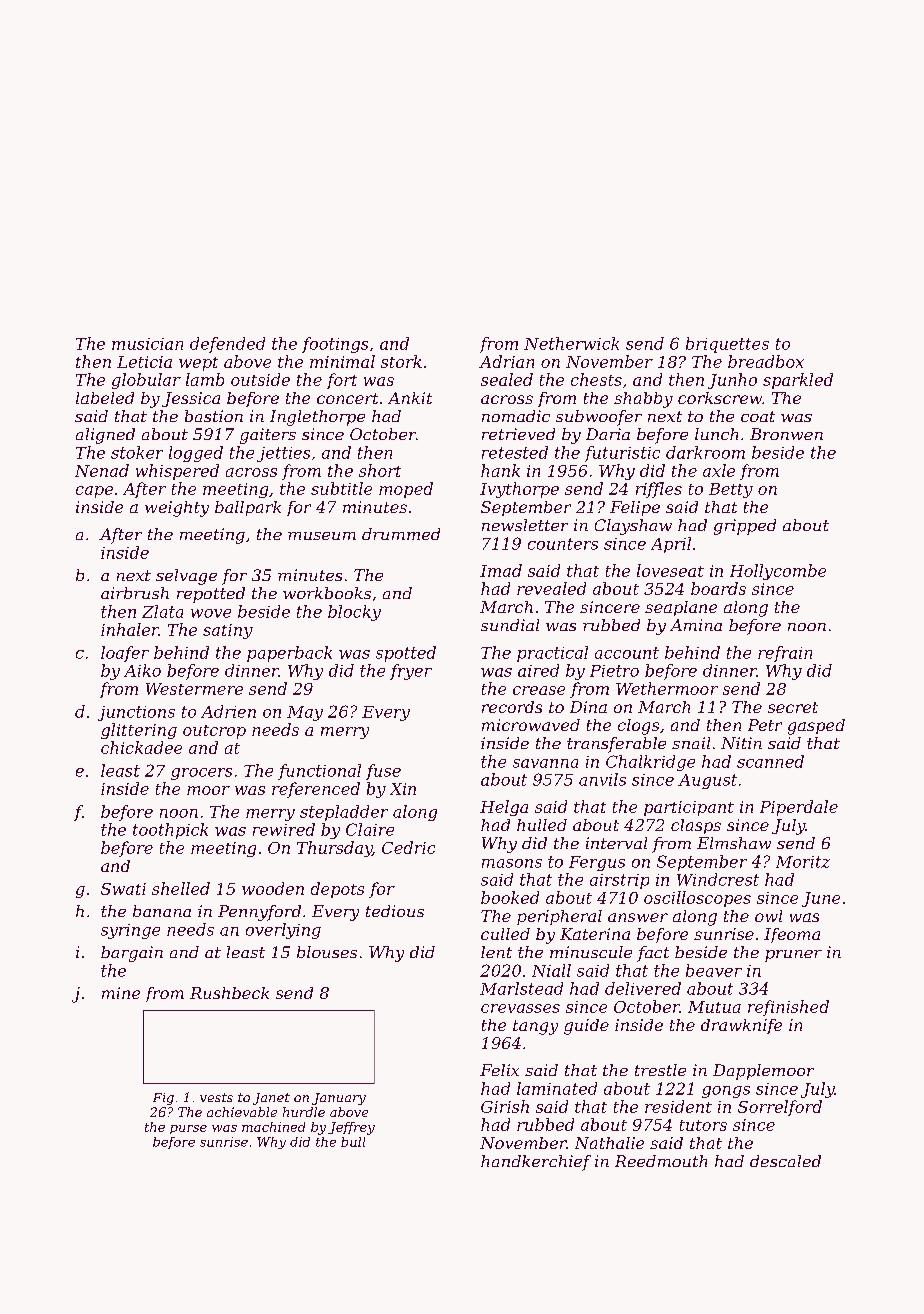  I want to click on Reedmouth, so click(661, 1161).
